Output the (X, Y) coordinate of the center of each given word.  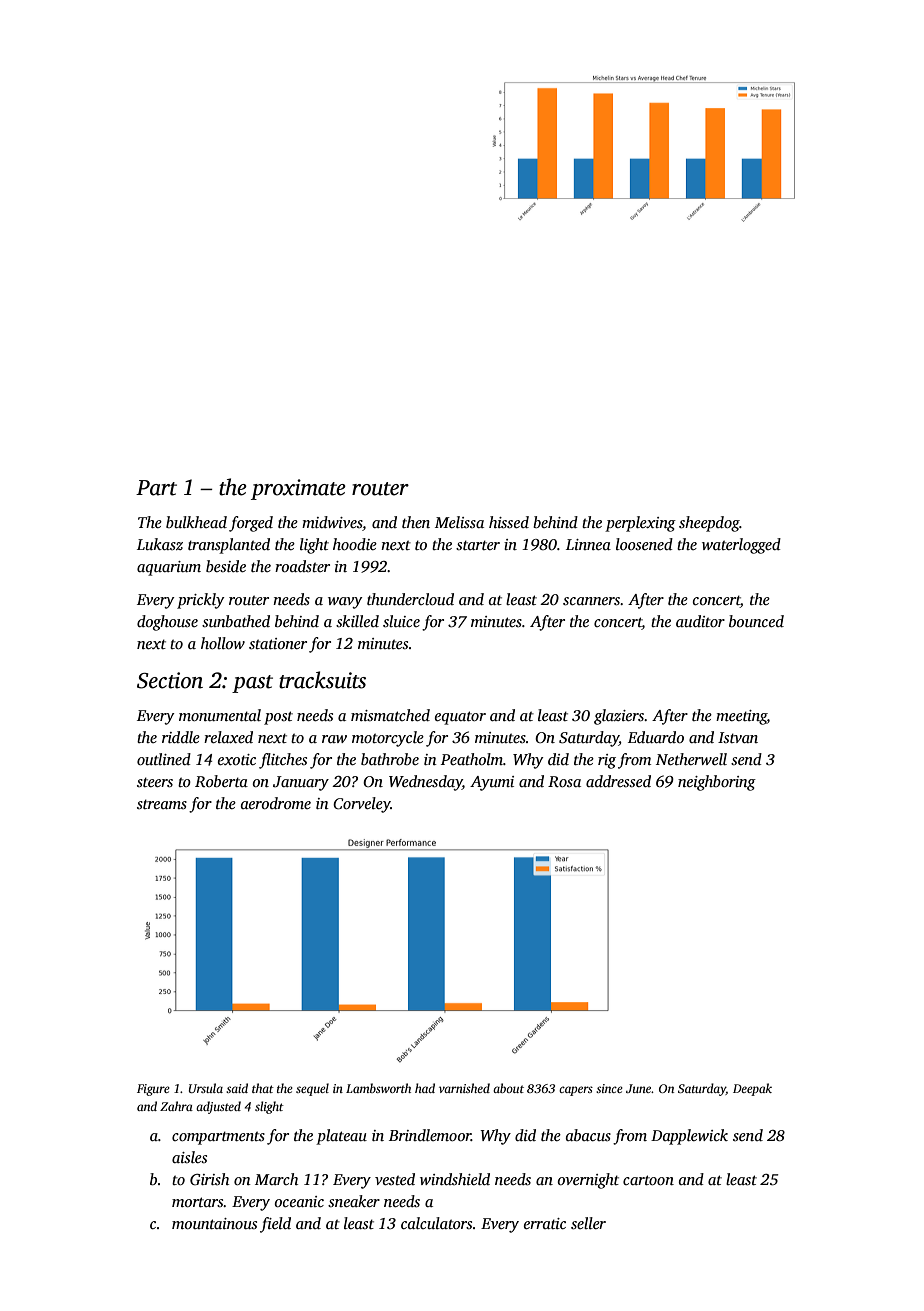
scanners (591, 601)
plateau (341, 1137)
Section (170, 680)
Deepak (752, 1089)
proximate (298, 489)
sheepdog (709, 524)
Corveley (362, 805)
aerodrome (276, 803)
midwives (332, 522)
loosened (644, 544)
